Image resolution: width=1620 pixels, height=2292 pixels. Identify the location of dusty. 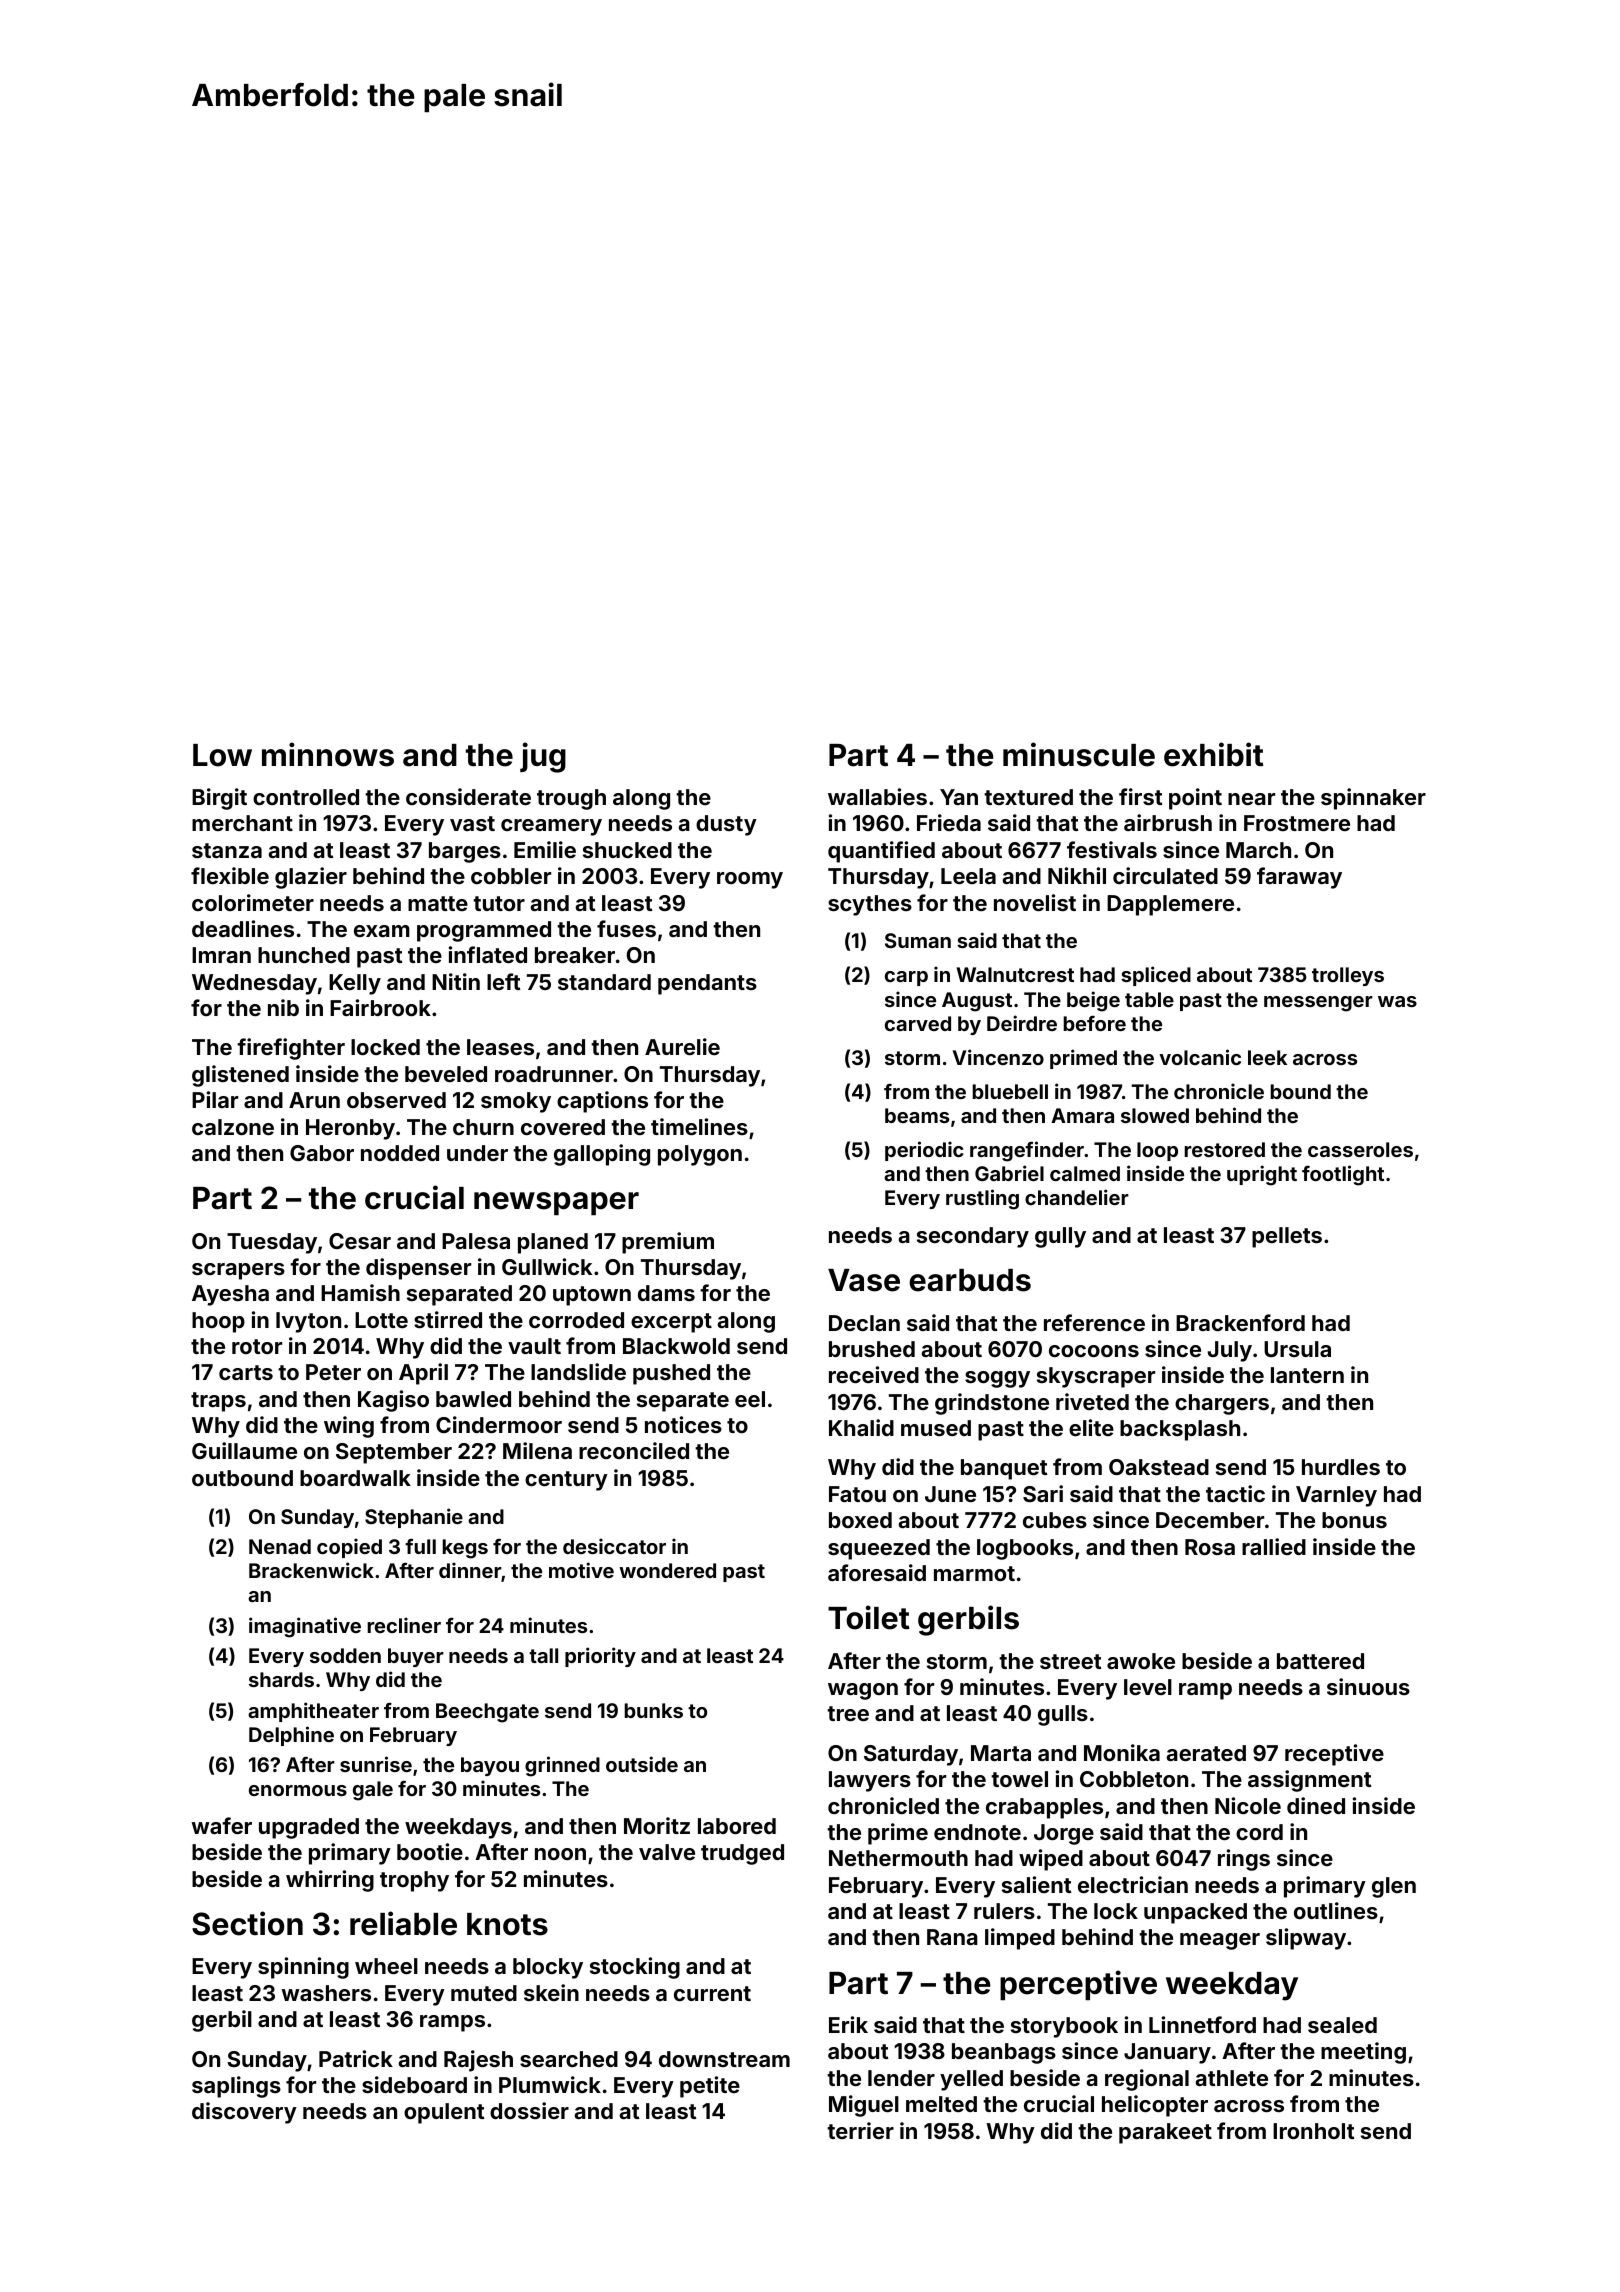
(726, 825).
